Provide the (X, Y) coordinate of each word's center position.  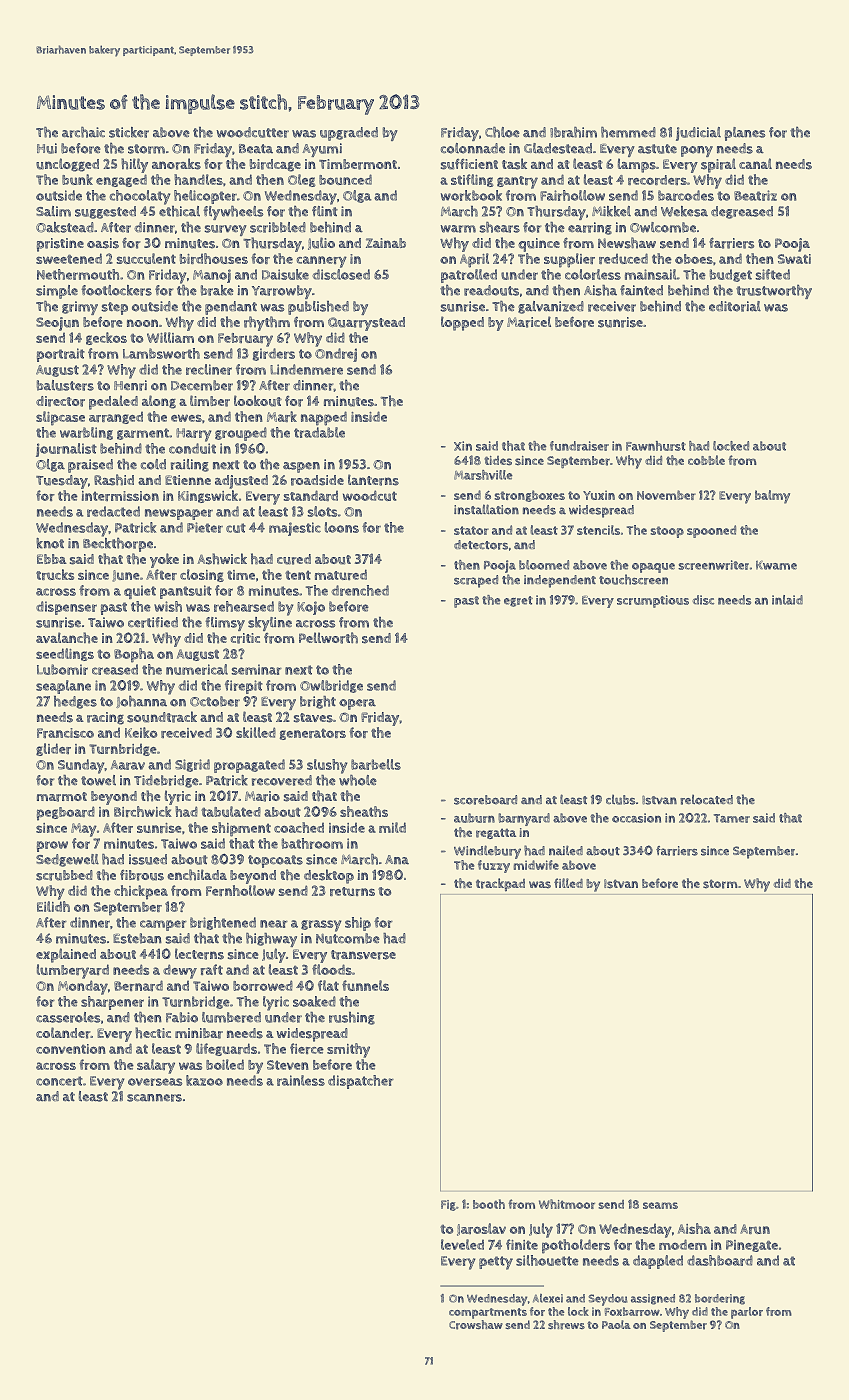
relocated (706, 800)
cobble (706, 460)
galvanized (551, 307)
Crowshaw (476, 1325)
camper (163, 925)
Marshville (483, 475)
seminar (257, 669)
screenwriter (713, 565)
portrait (61, 355)
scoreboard (485, 800)
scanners (154, 1098)
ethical (179, 211)
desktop (329, 876)
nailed (566, 851)
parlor (747, 1313)
